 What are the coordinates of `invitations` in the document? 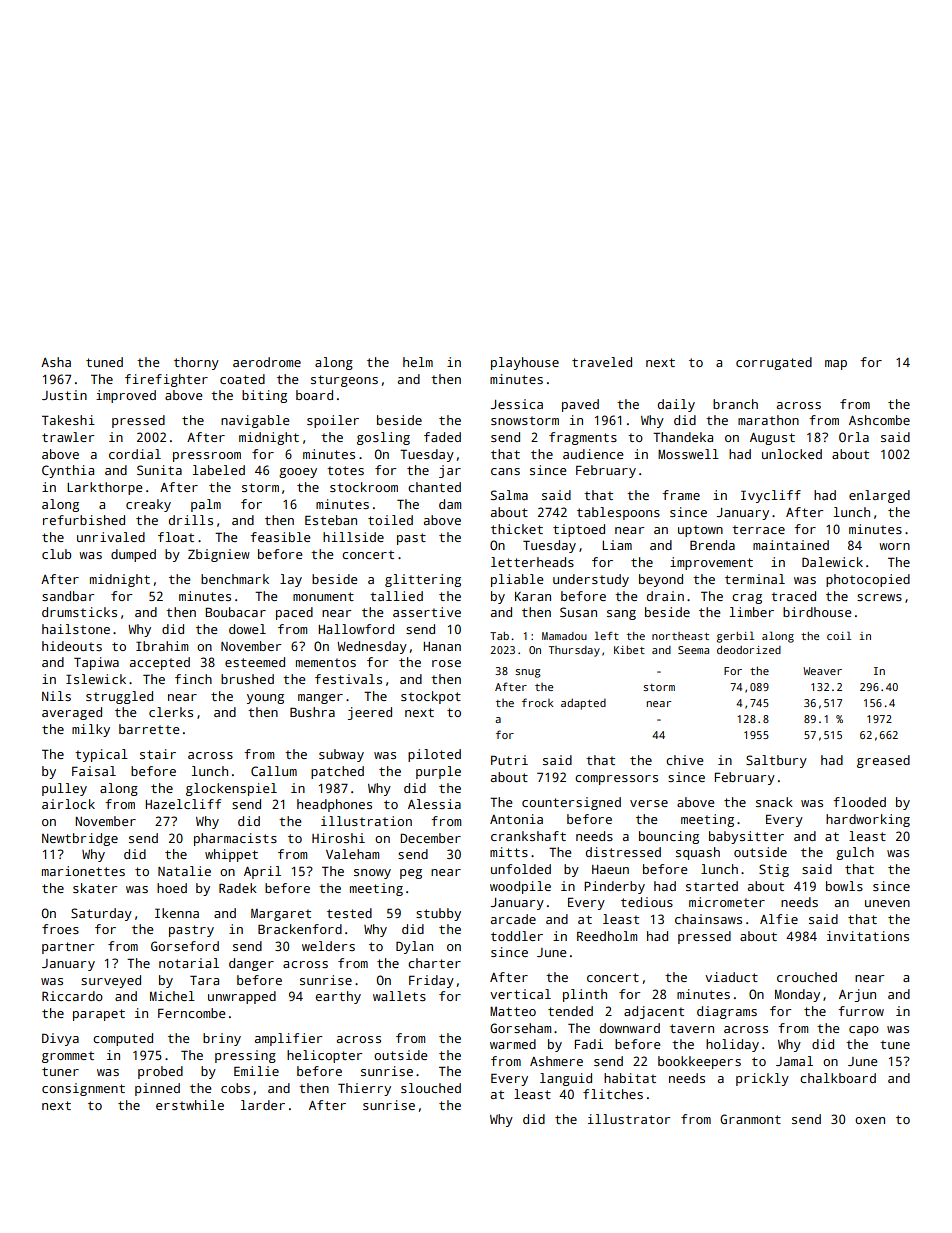 It's located at (868, 936).
